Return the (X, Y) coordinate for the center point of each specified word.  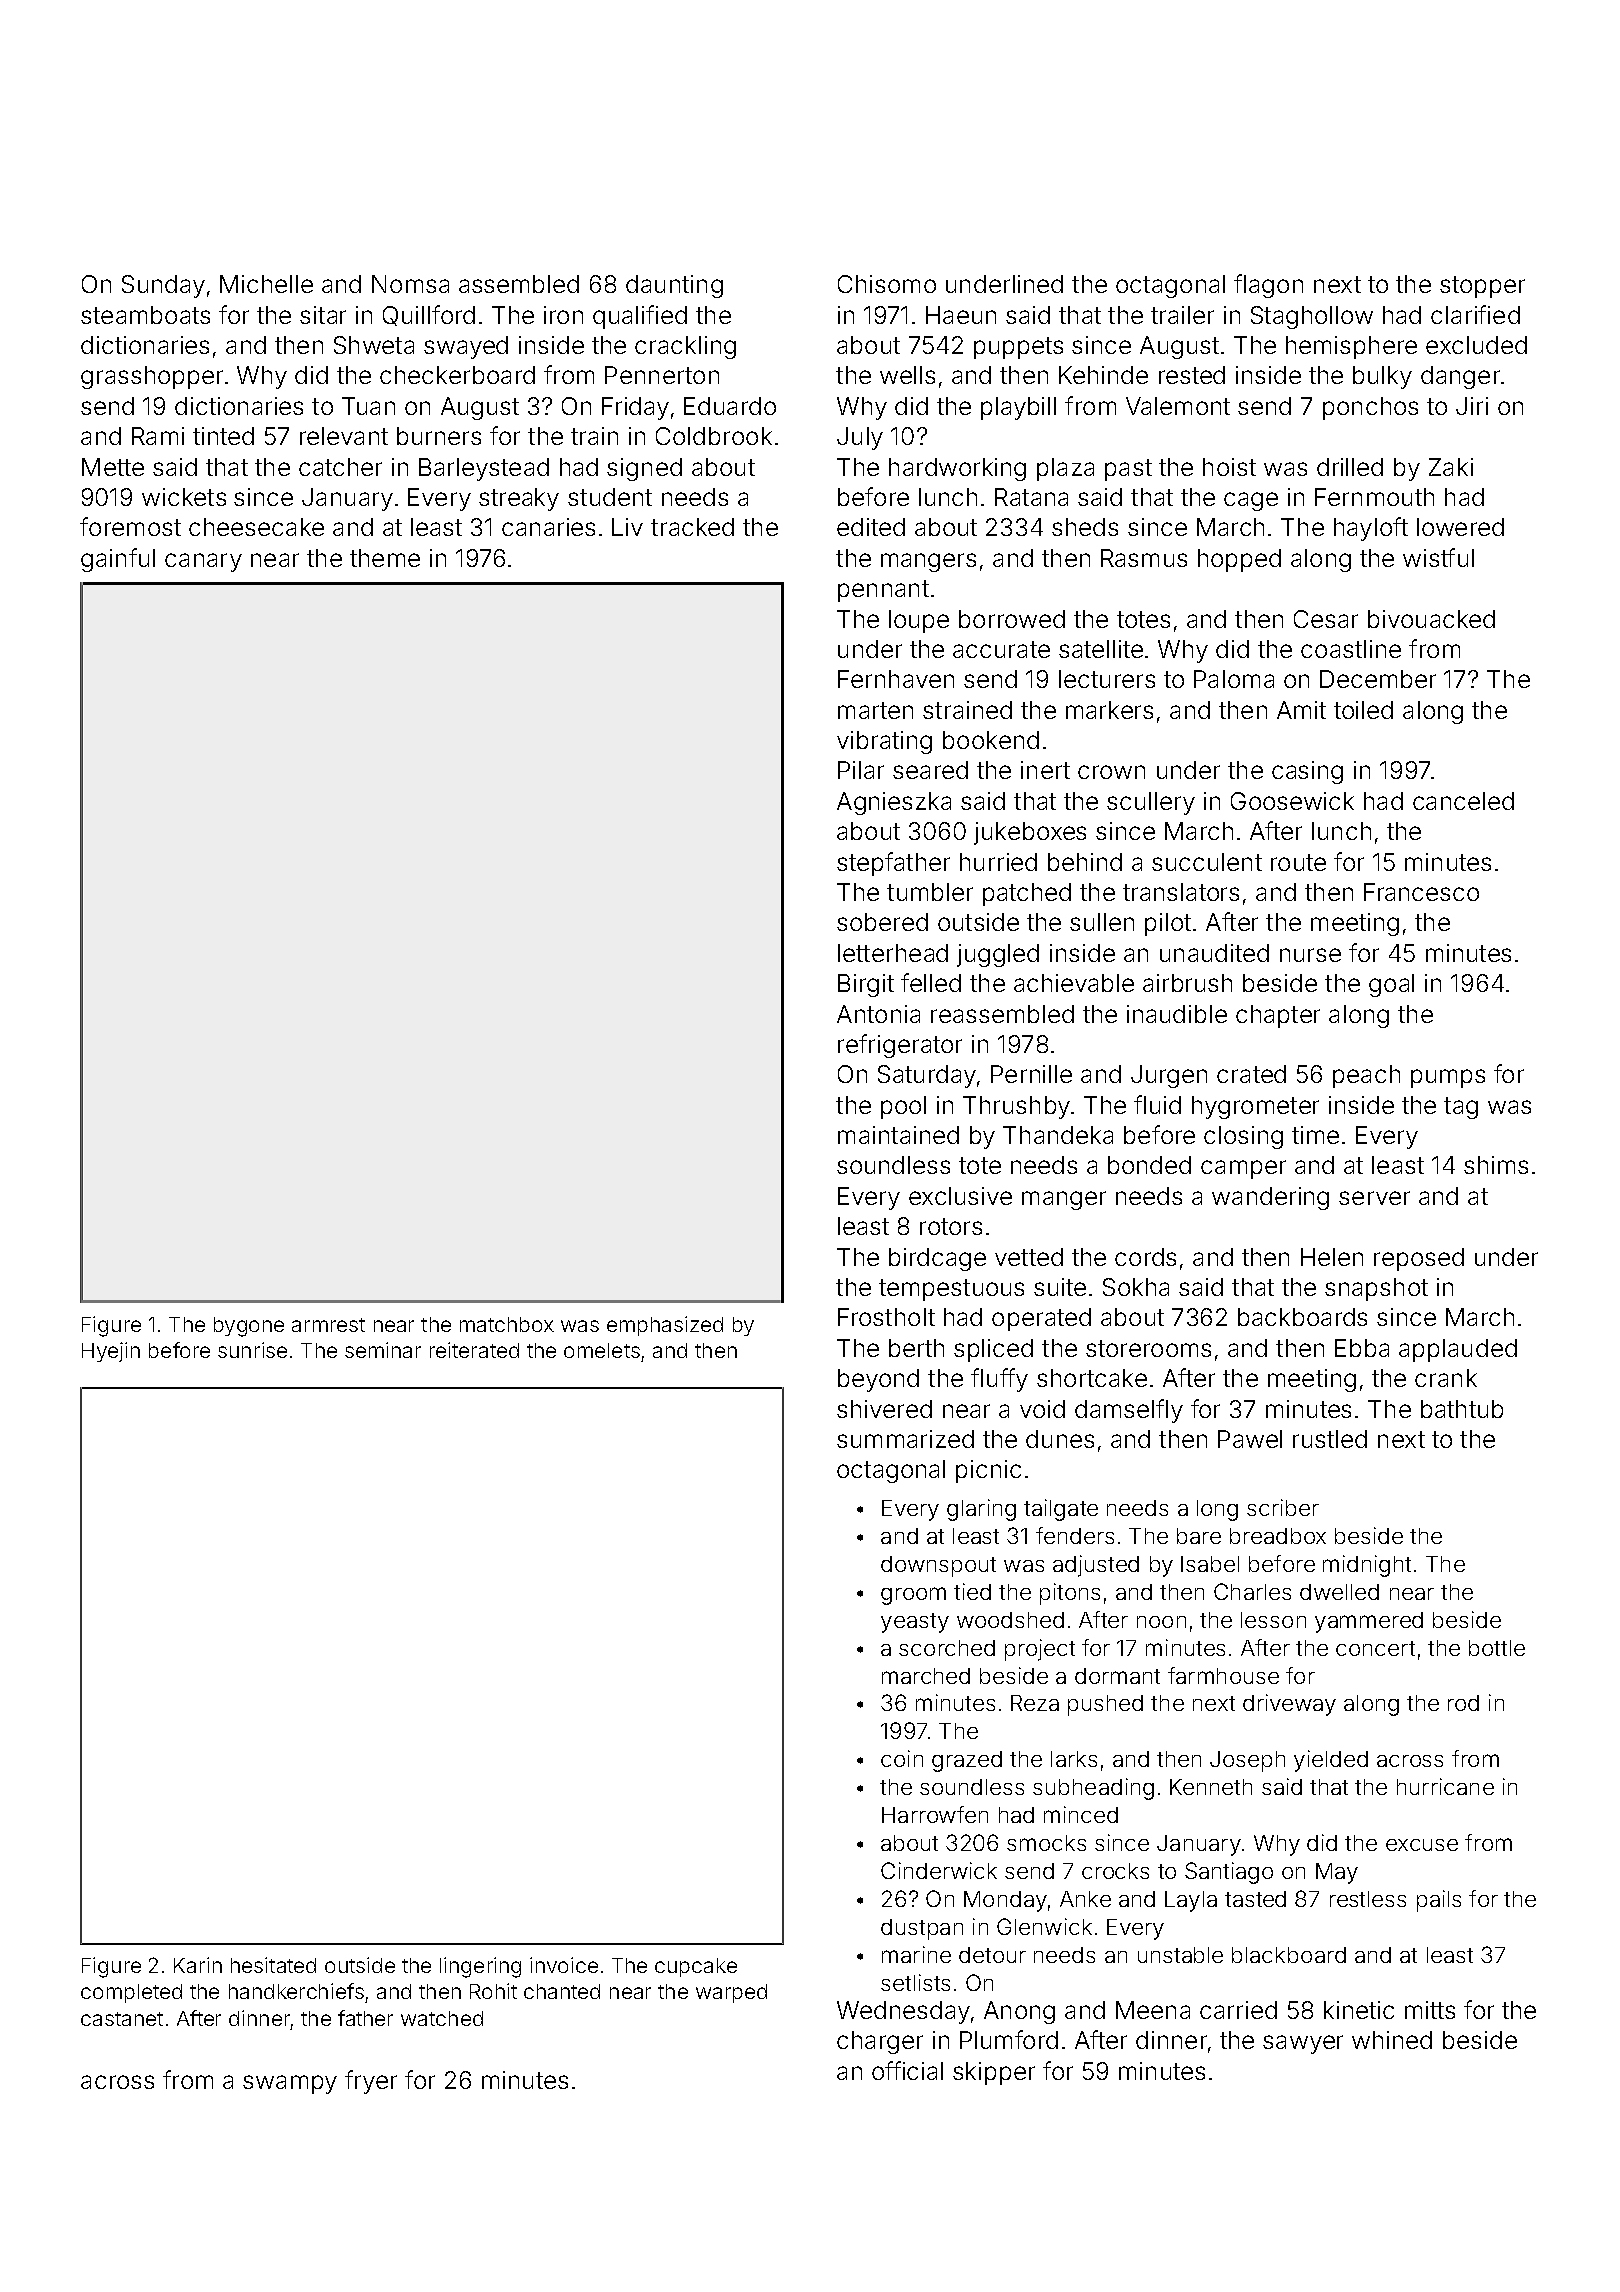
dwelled (1339, 1592)
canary (203, 562)
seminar (383, 1350)
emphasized (665, 1326)
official (907, 2070)
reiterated (474, 1350)
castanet (122, 2019)
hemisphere (1351, 347)
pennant (883, 591)
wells (907, 375)
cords (1145, 1257)
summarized (905, 1439)
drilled (1350, 467)
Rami (158, 436)
